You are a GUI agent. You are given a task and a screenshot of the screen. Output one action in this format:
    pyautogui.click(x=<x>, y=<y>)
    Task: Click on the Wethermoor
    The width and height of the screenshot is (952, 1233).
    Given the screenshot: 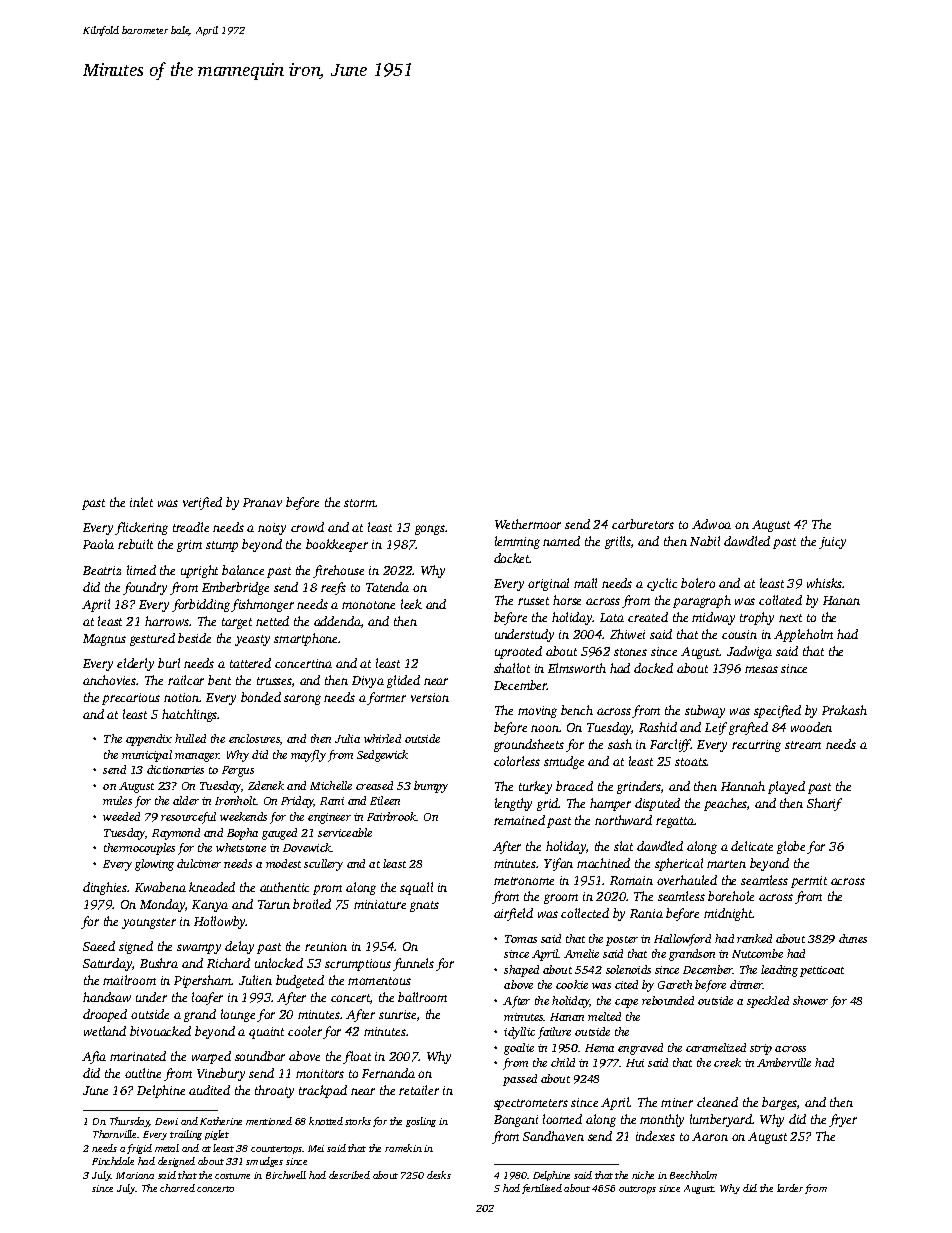 What is the action you would take?
    pyautogui.click(x=528, y=524)
